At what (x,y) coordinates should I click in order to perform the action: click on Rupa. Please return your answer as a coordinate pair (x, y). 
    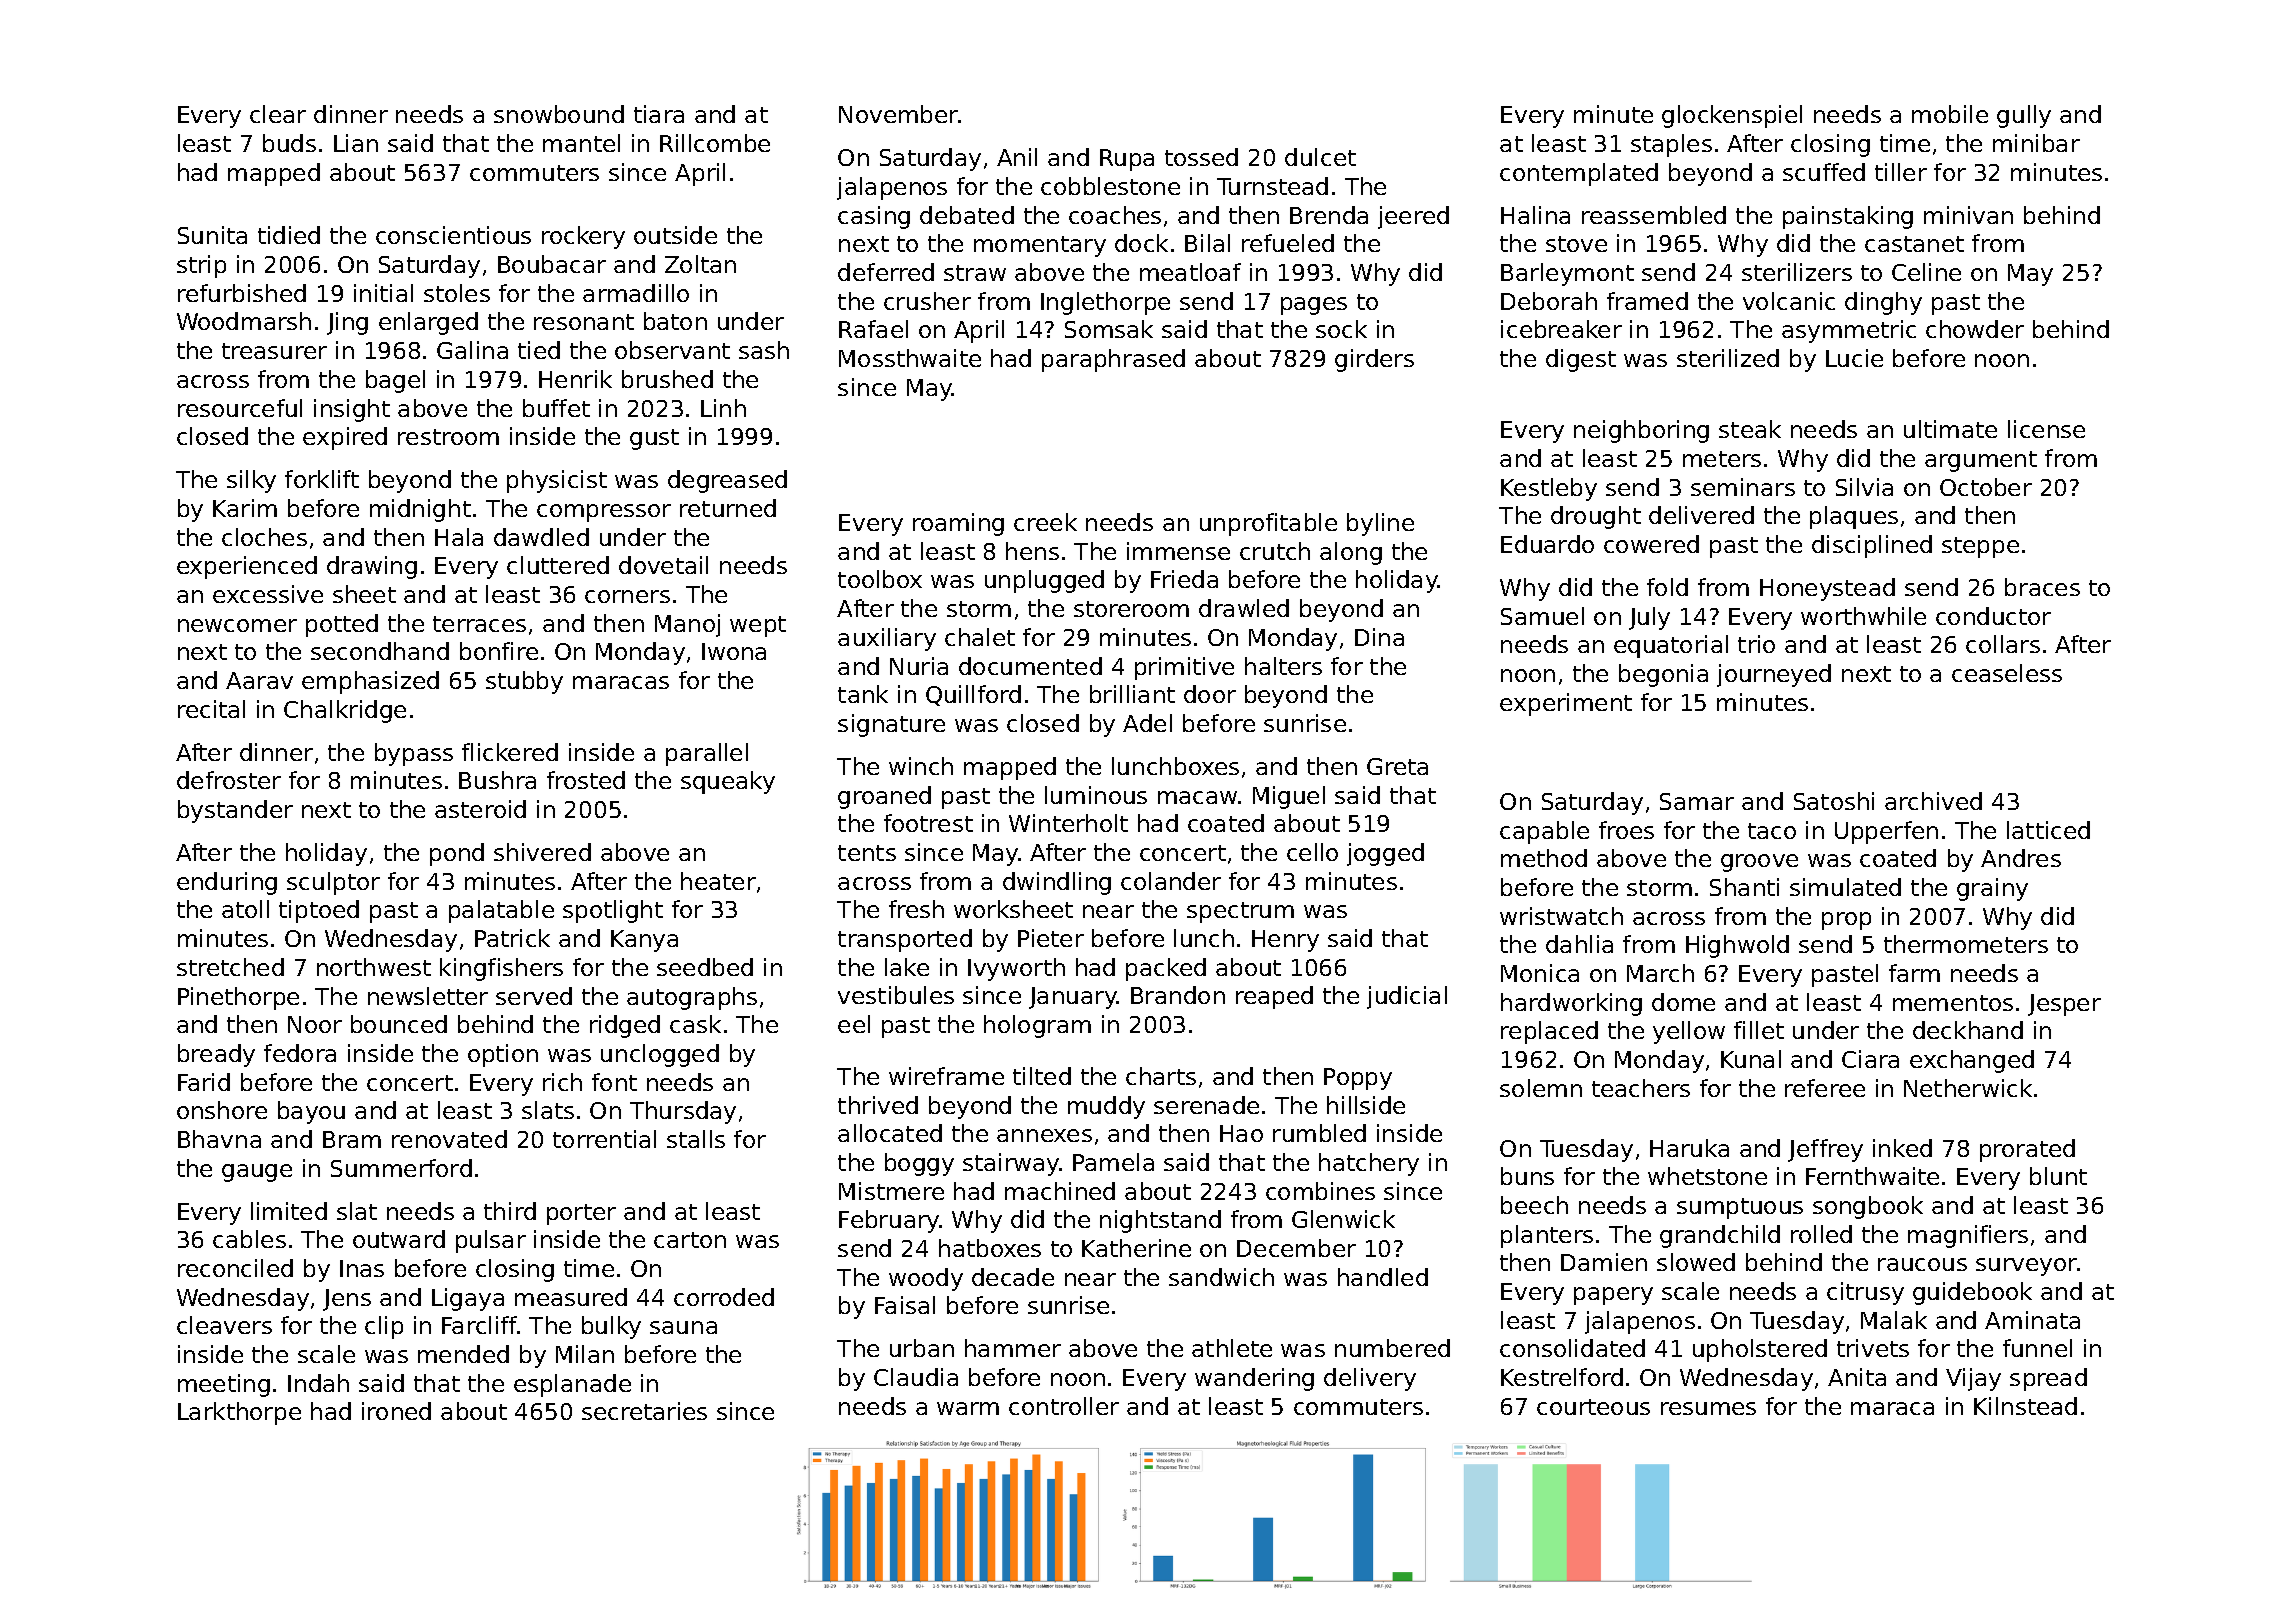
    Looking at the image, I should click on (1127, 160).
